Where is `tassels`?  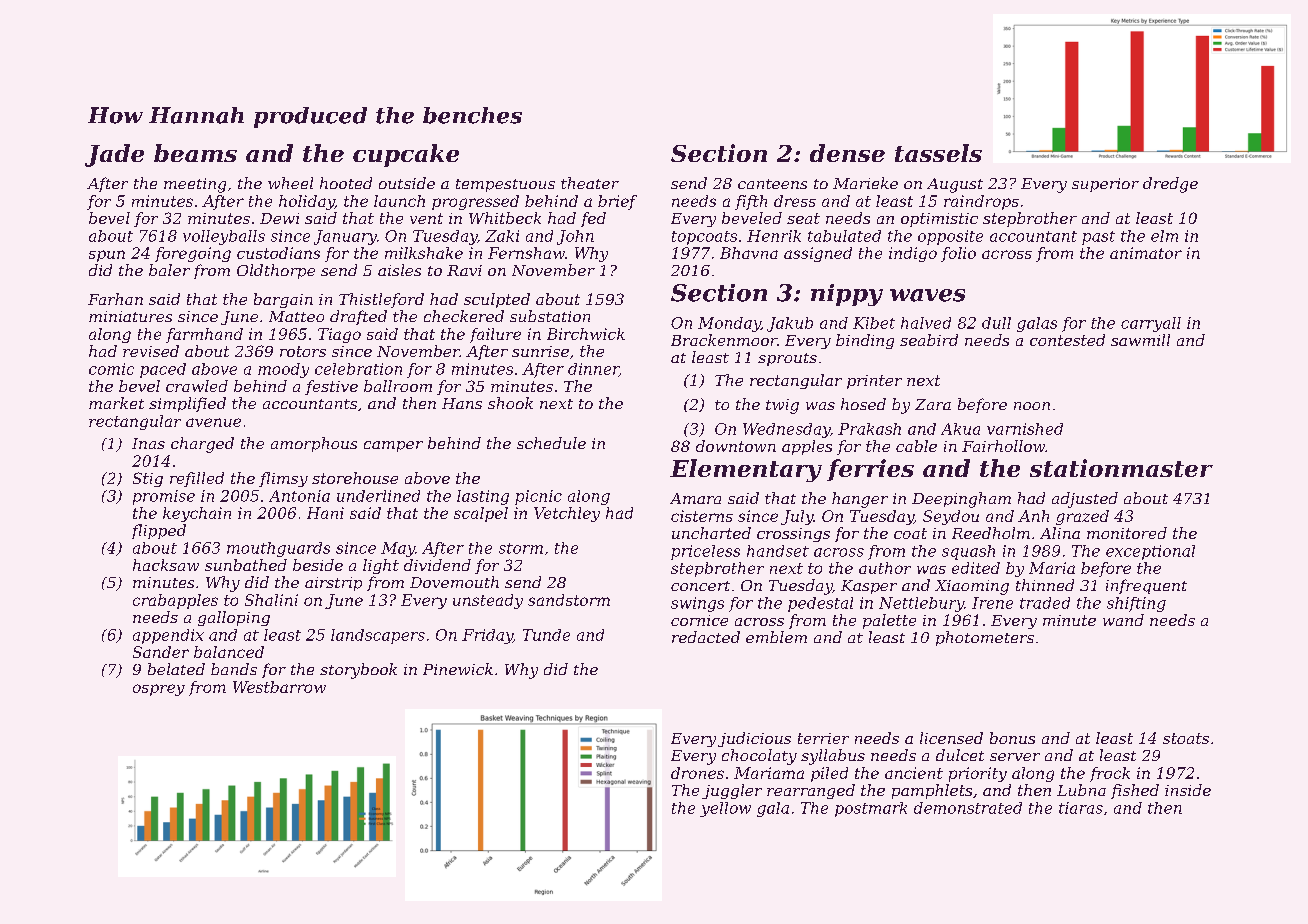
tassels is located at coordinates (938, 153).
